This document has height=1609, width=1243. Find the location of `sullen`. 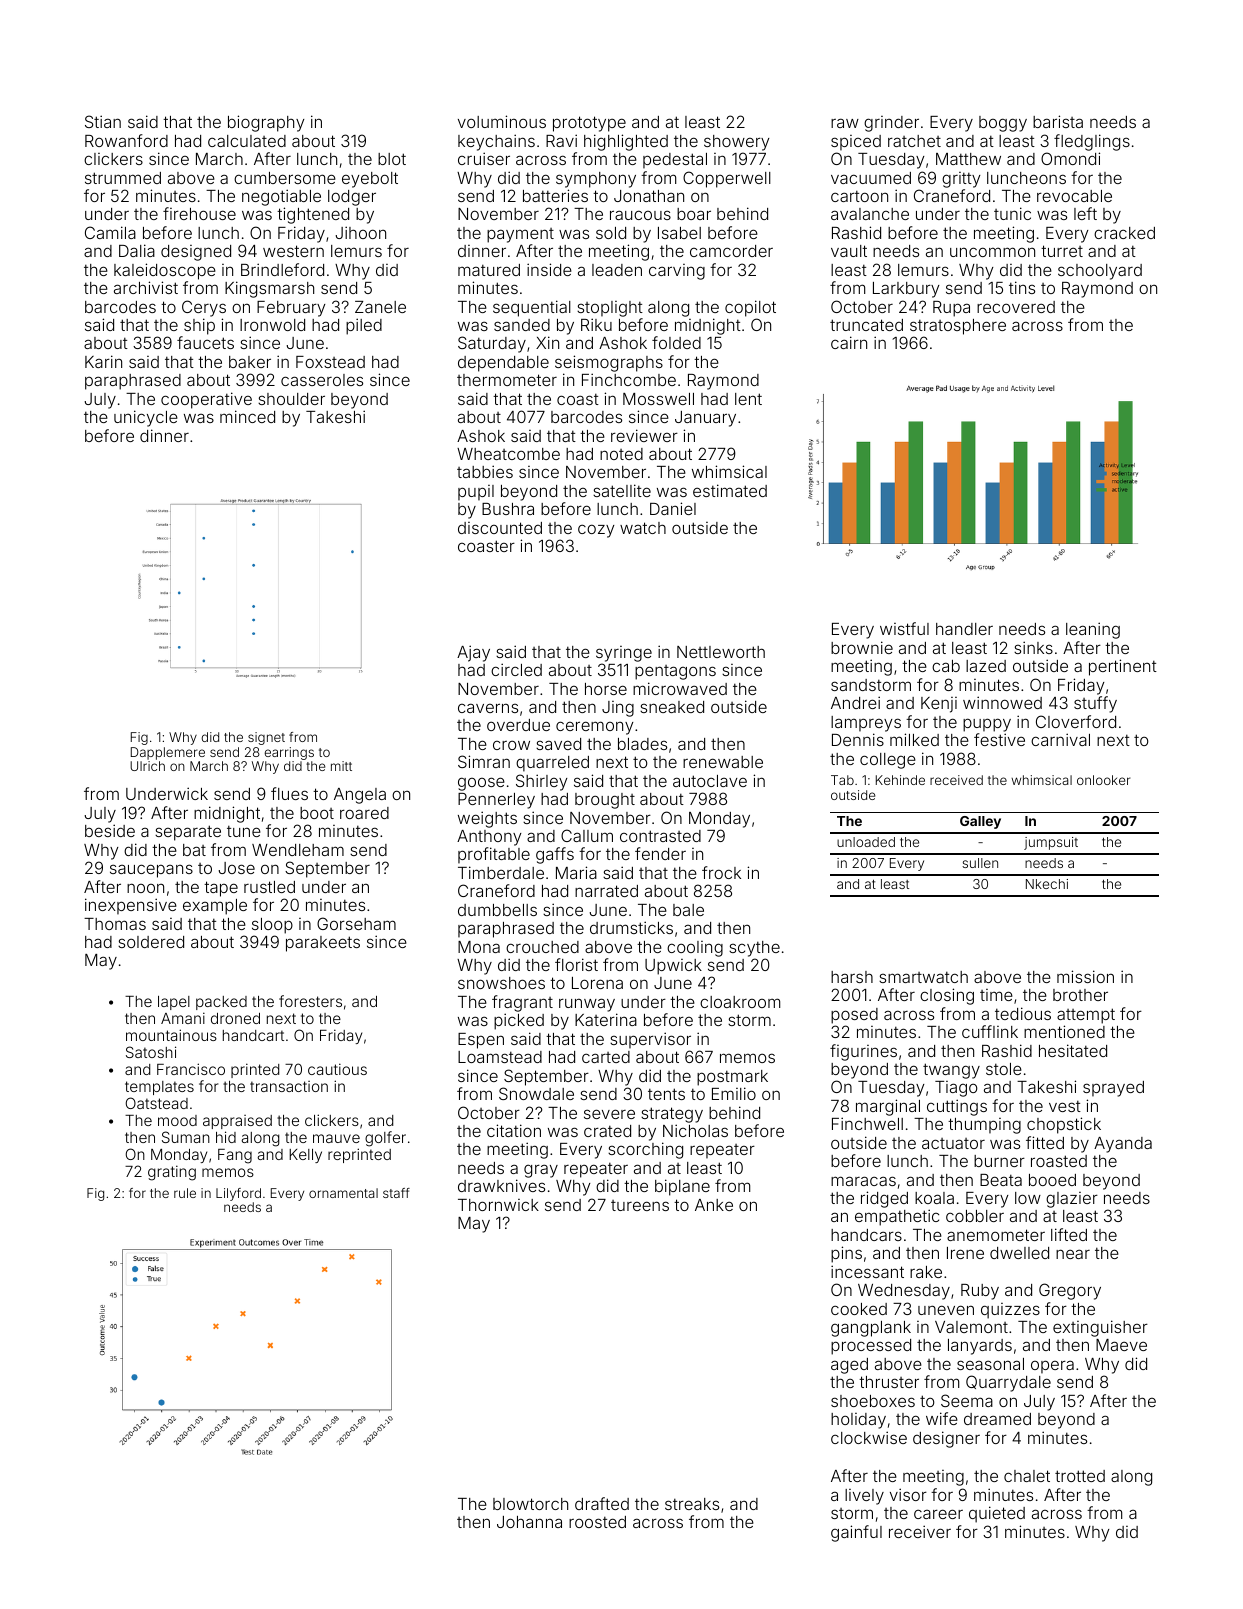

sullen is located at coordinates (980, 863).
